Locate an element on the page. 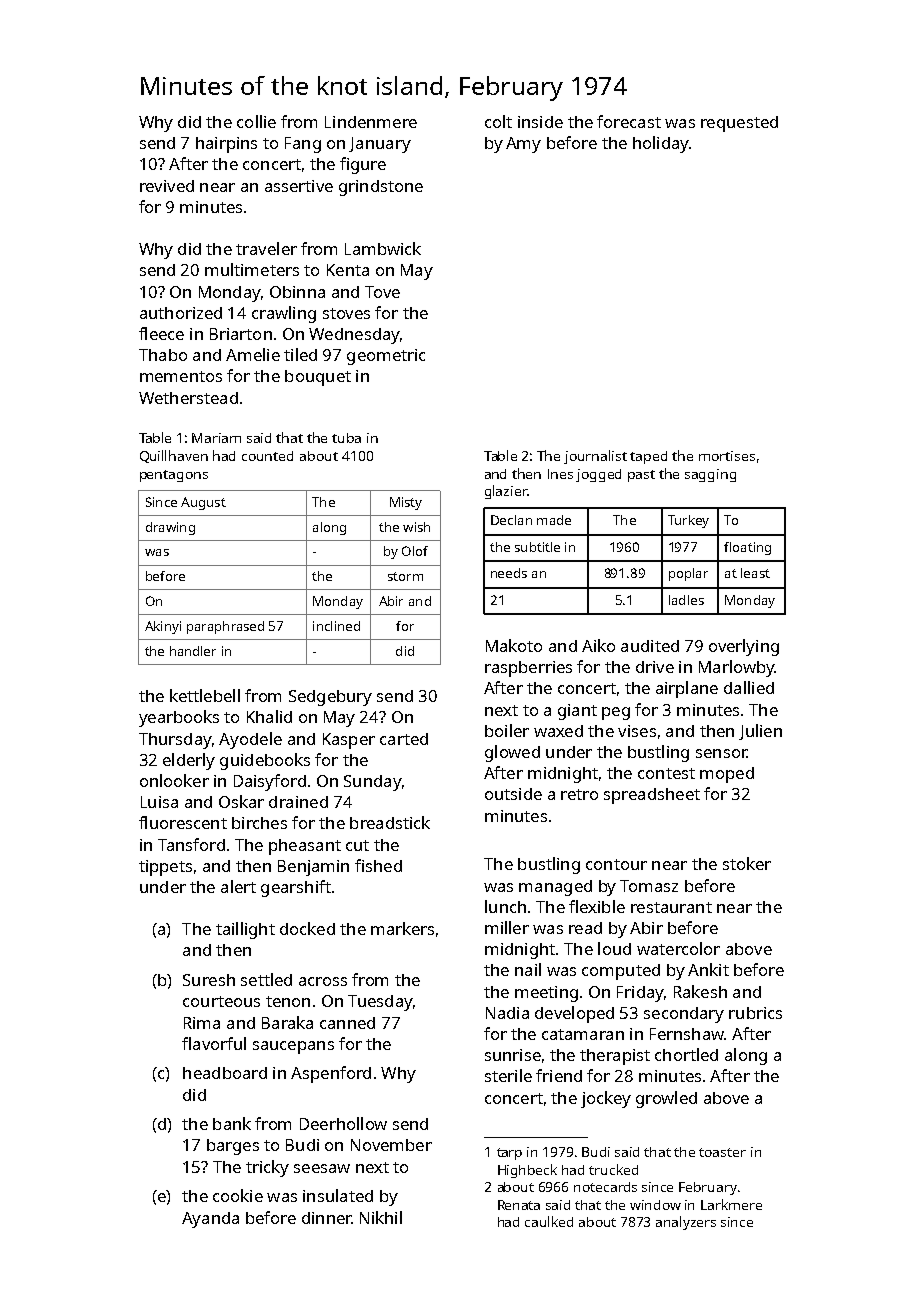 Image resolution: width=924 pixels, height=1314 pixels. November is located at coordinates (391, 1145).
